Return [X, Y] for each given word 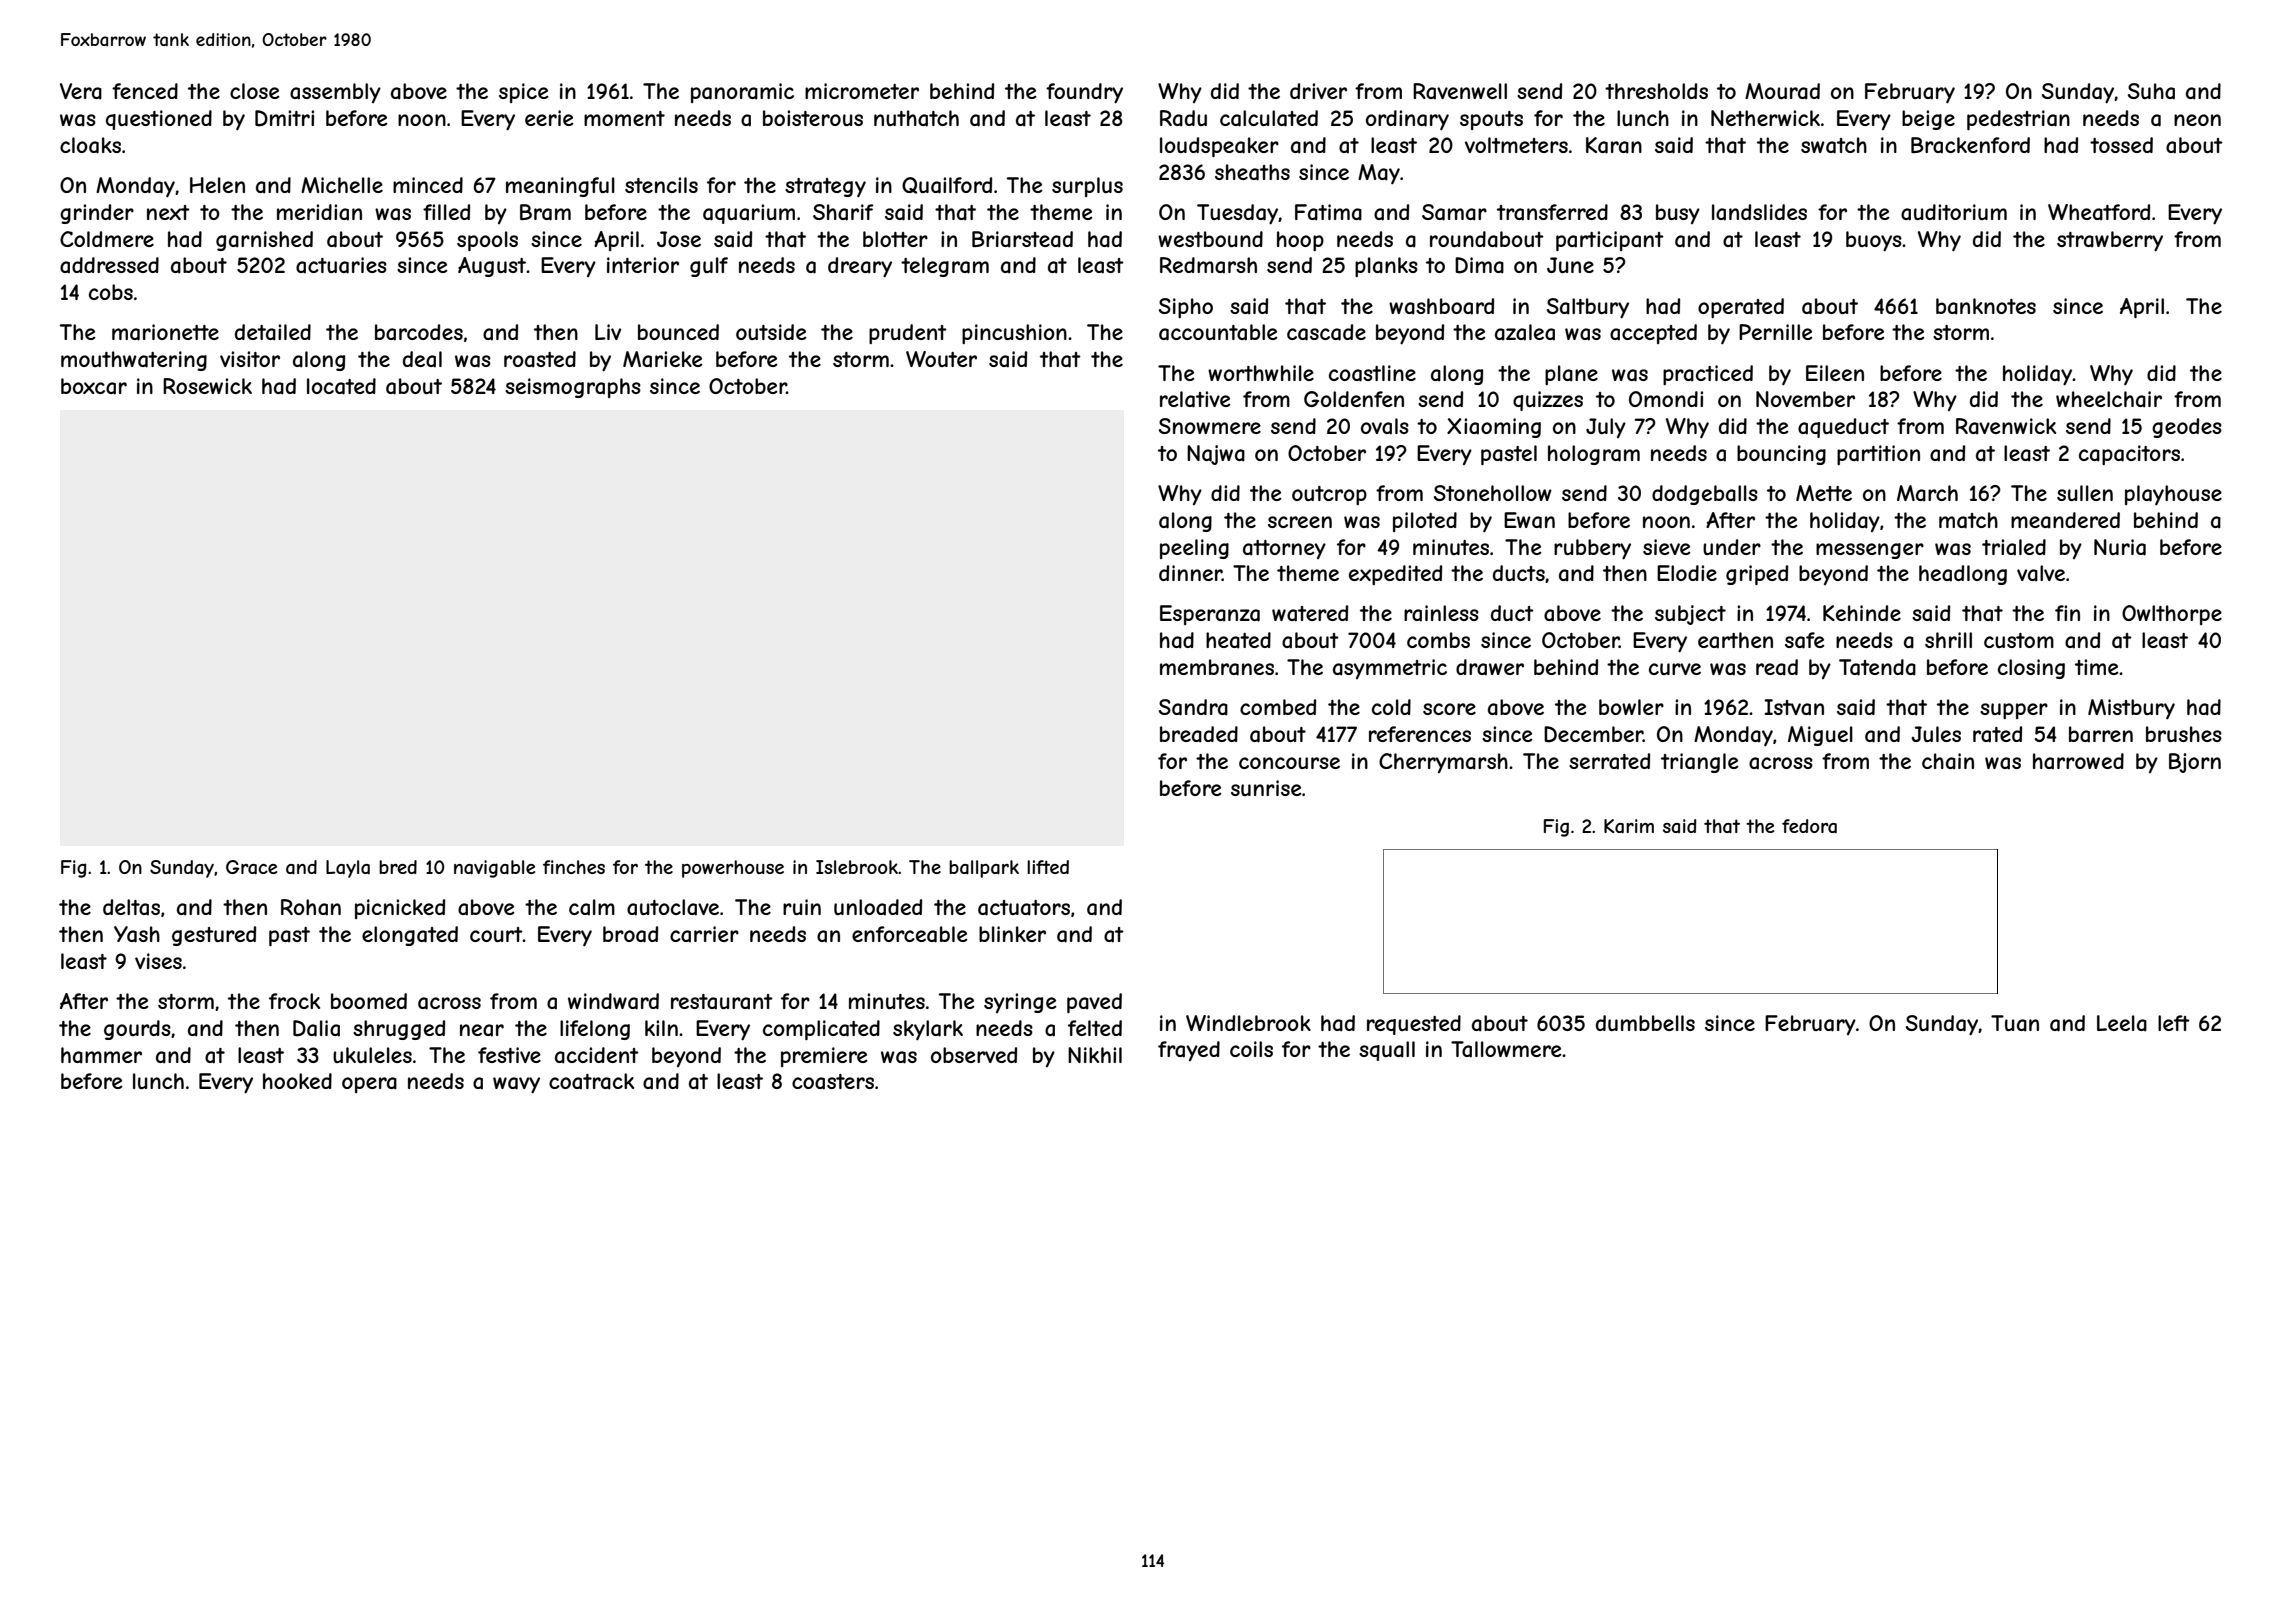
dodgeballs [1705, 495]
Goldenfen [1354, 399]
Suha [2151, 91]
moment [624, 118]
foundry [1084, 93]
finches [574, 867]
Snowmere [1210, 426]
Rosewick [207, 386]
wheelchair [2109, 399]
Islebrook [857, 867]
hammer [101, 1055]
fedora [1809, 826]
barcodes [419, 332]
